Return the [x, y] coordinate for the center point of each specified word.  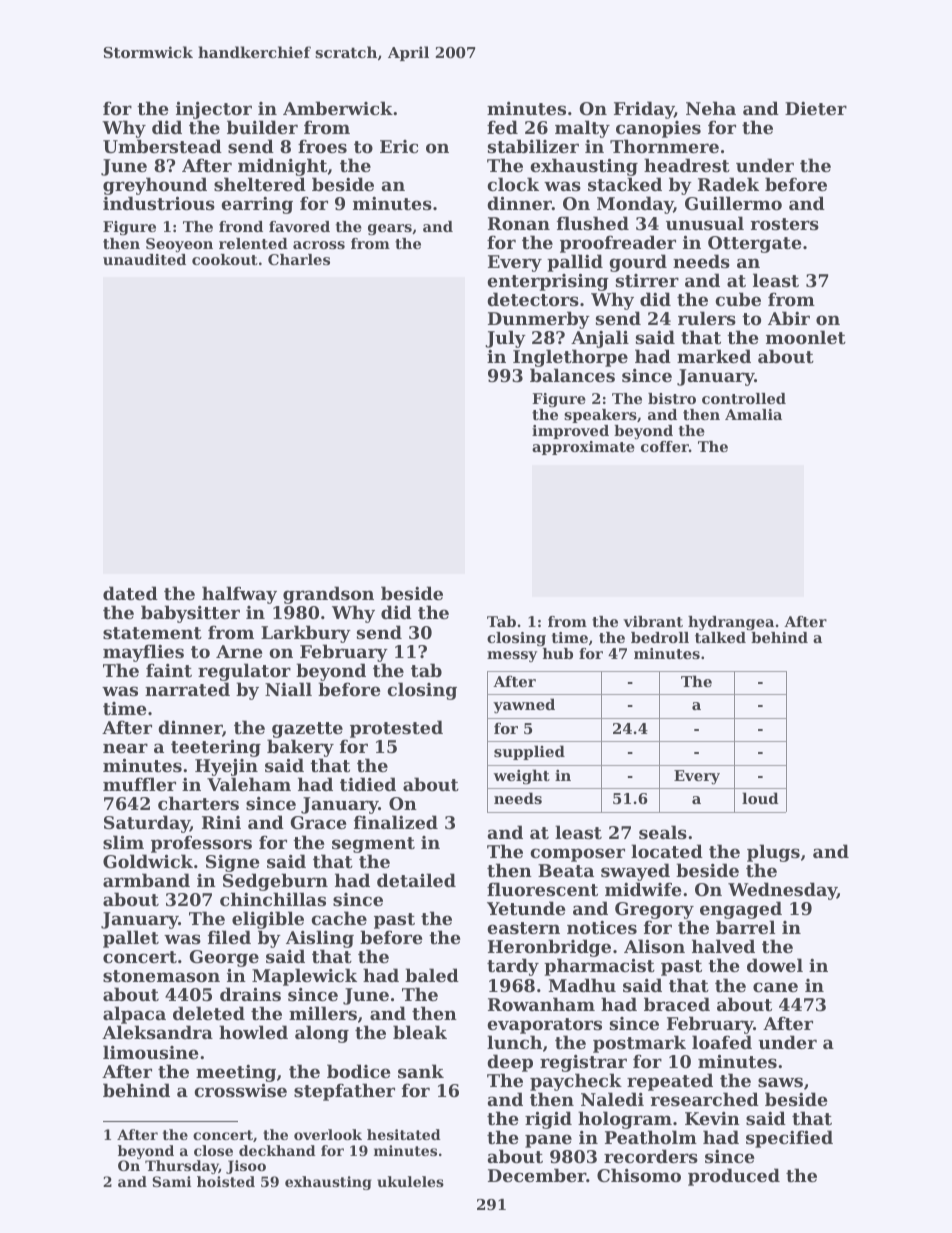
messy [512, 656]
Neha [711, 108]
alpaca [134, 1016]
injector [214, 110]
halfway [239, 595]
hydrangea [731, 623]
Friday [644, 110]
